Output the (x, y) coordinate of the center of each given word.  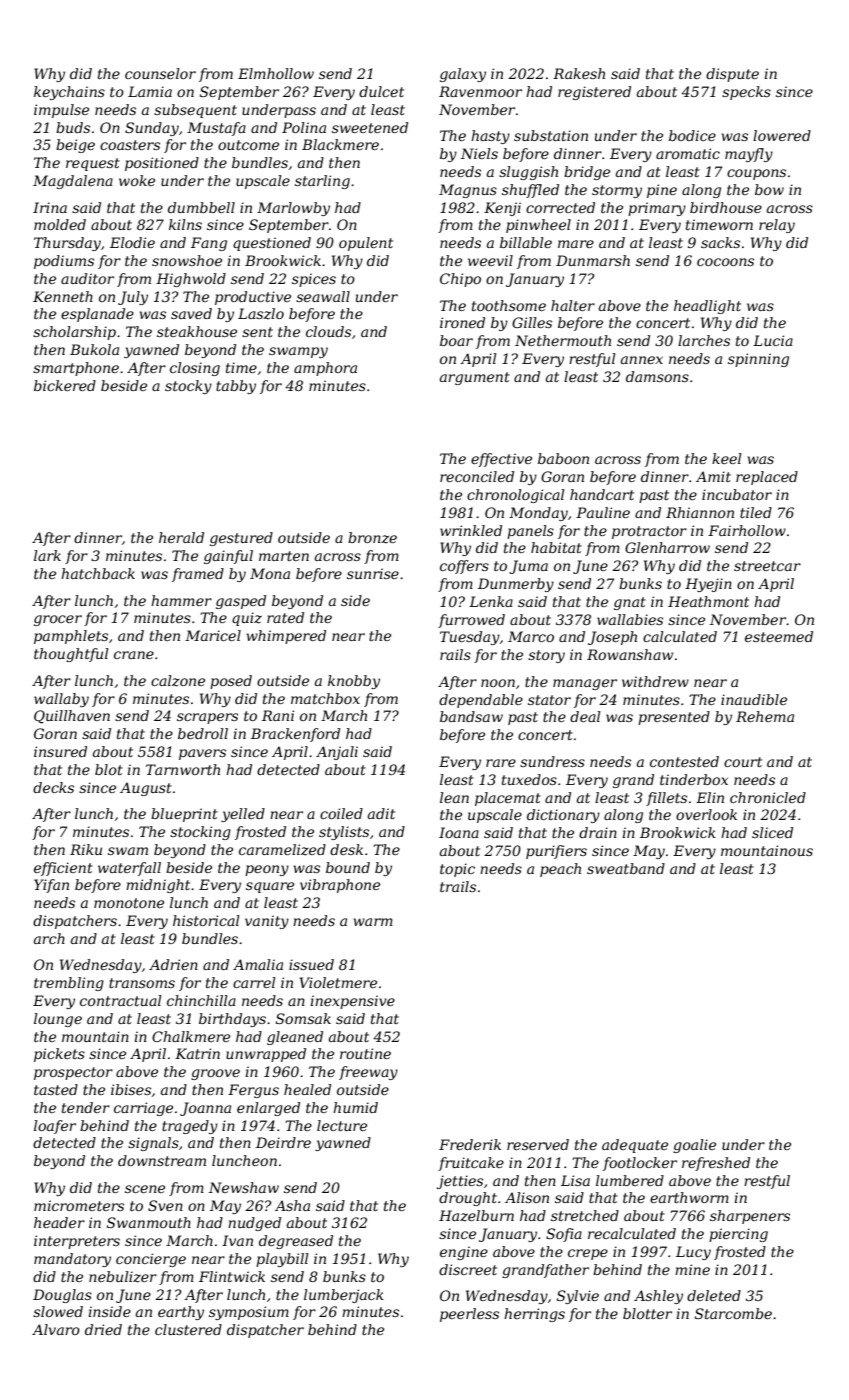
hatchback (98, 573)
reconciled (477, 476)
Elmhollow (276, 73)
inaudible (754, 699)
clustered (188, 1329)
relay (777, 226)
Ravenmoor (480, 91)
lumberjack (344, 1296)
